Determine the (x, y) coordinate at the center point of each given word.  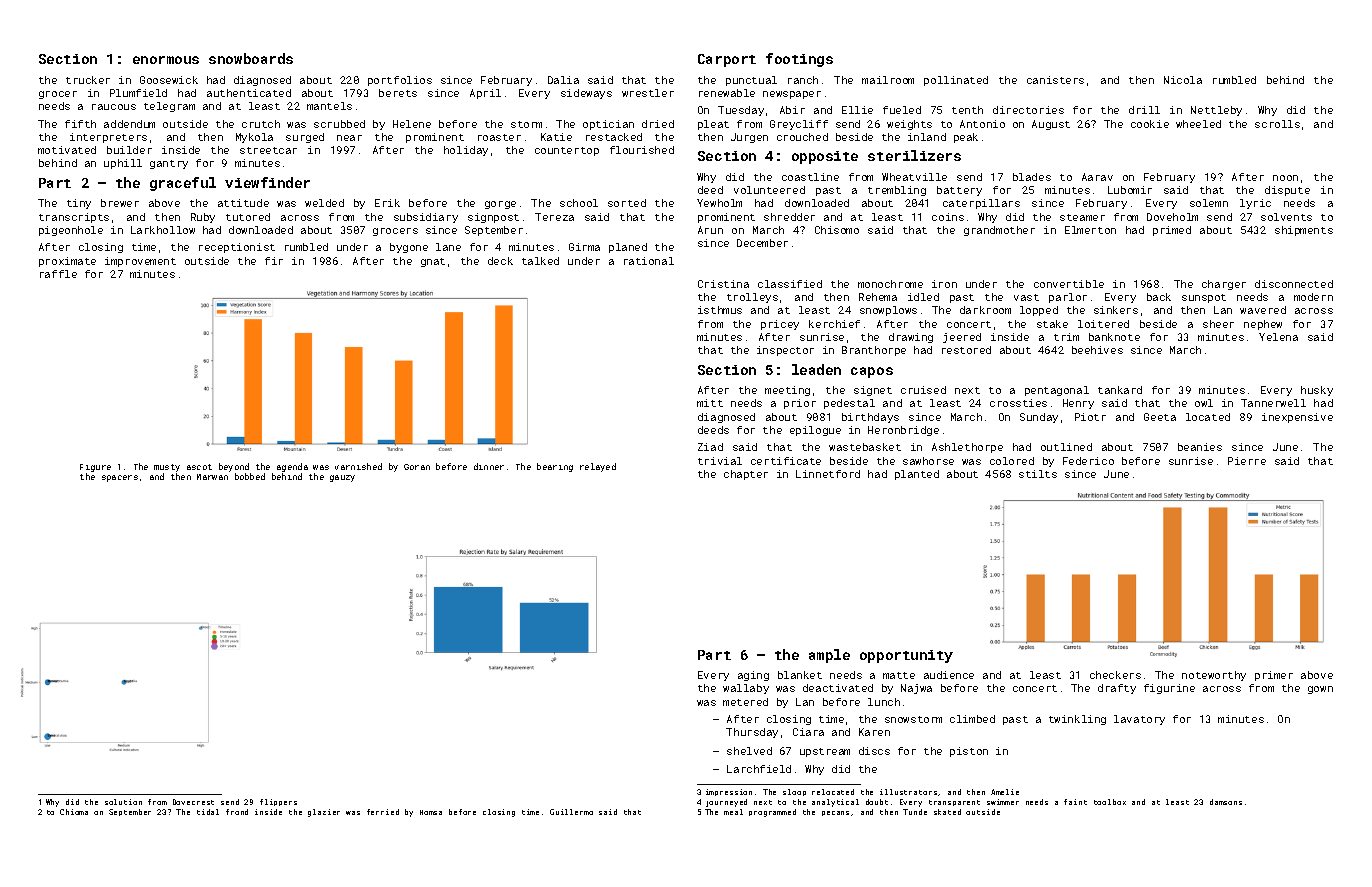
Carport (727, 60)
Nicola (1183, 80)
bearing (555, 467)
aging (753, 676)
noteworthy (1214, 676)
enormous (166, 60)
